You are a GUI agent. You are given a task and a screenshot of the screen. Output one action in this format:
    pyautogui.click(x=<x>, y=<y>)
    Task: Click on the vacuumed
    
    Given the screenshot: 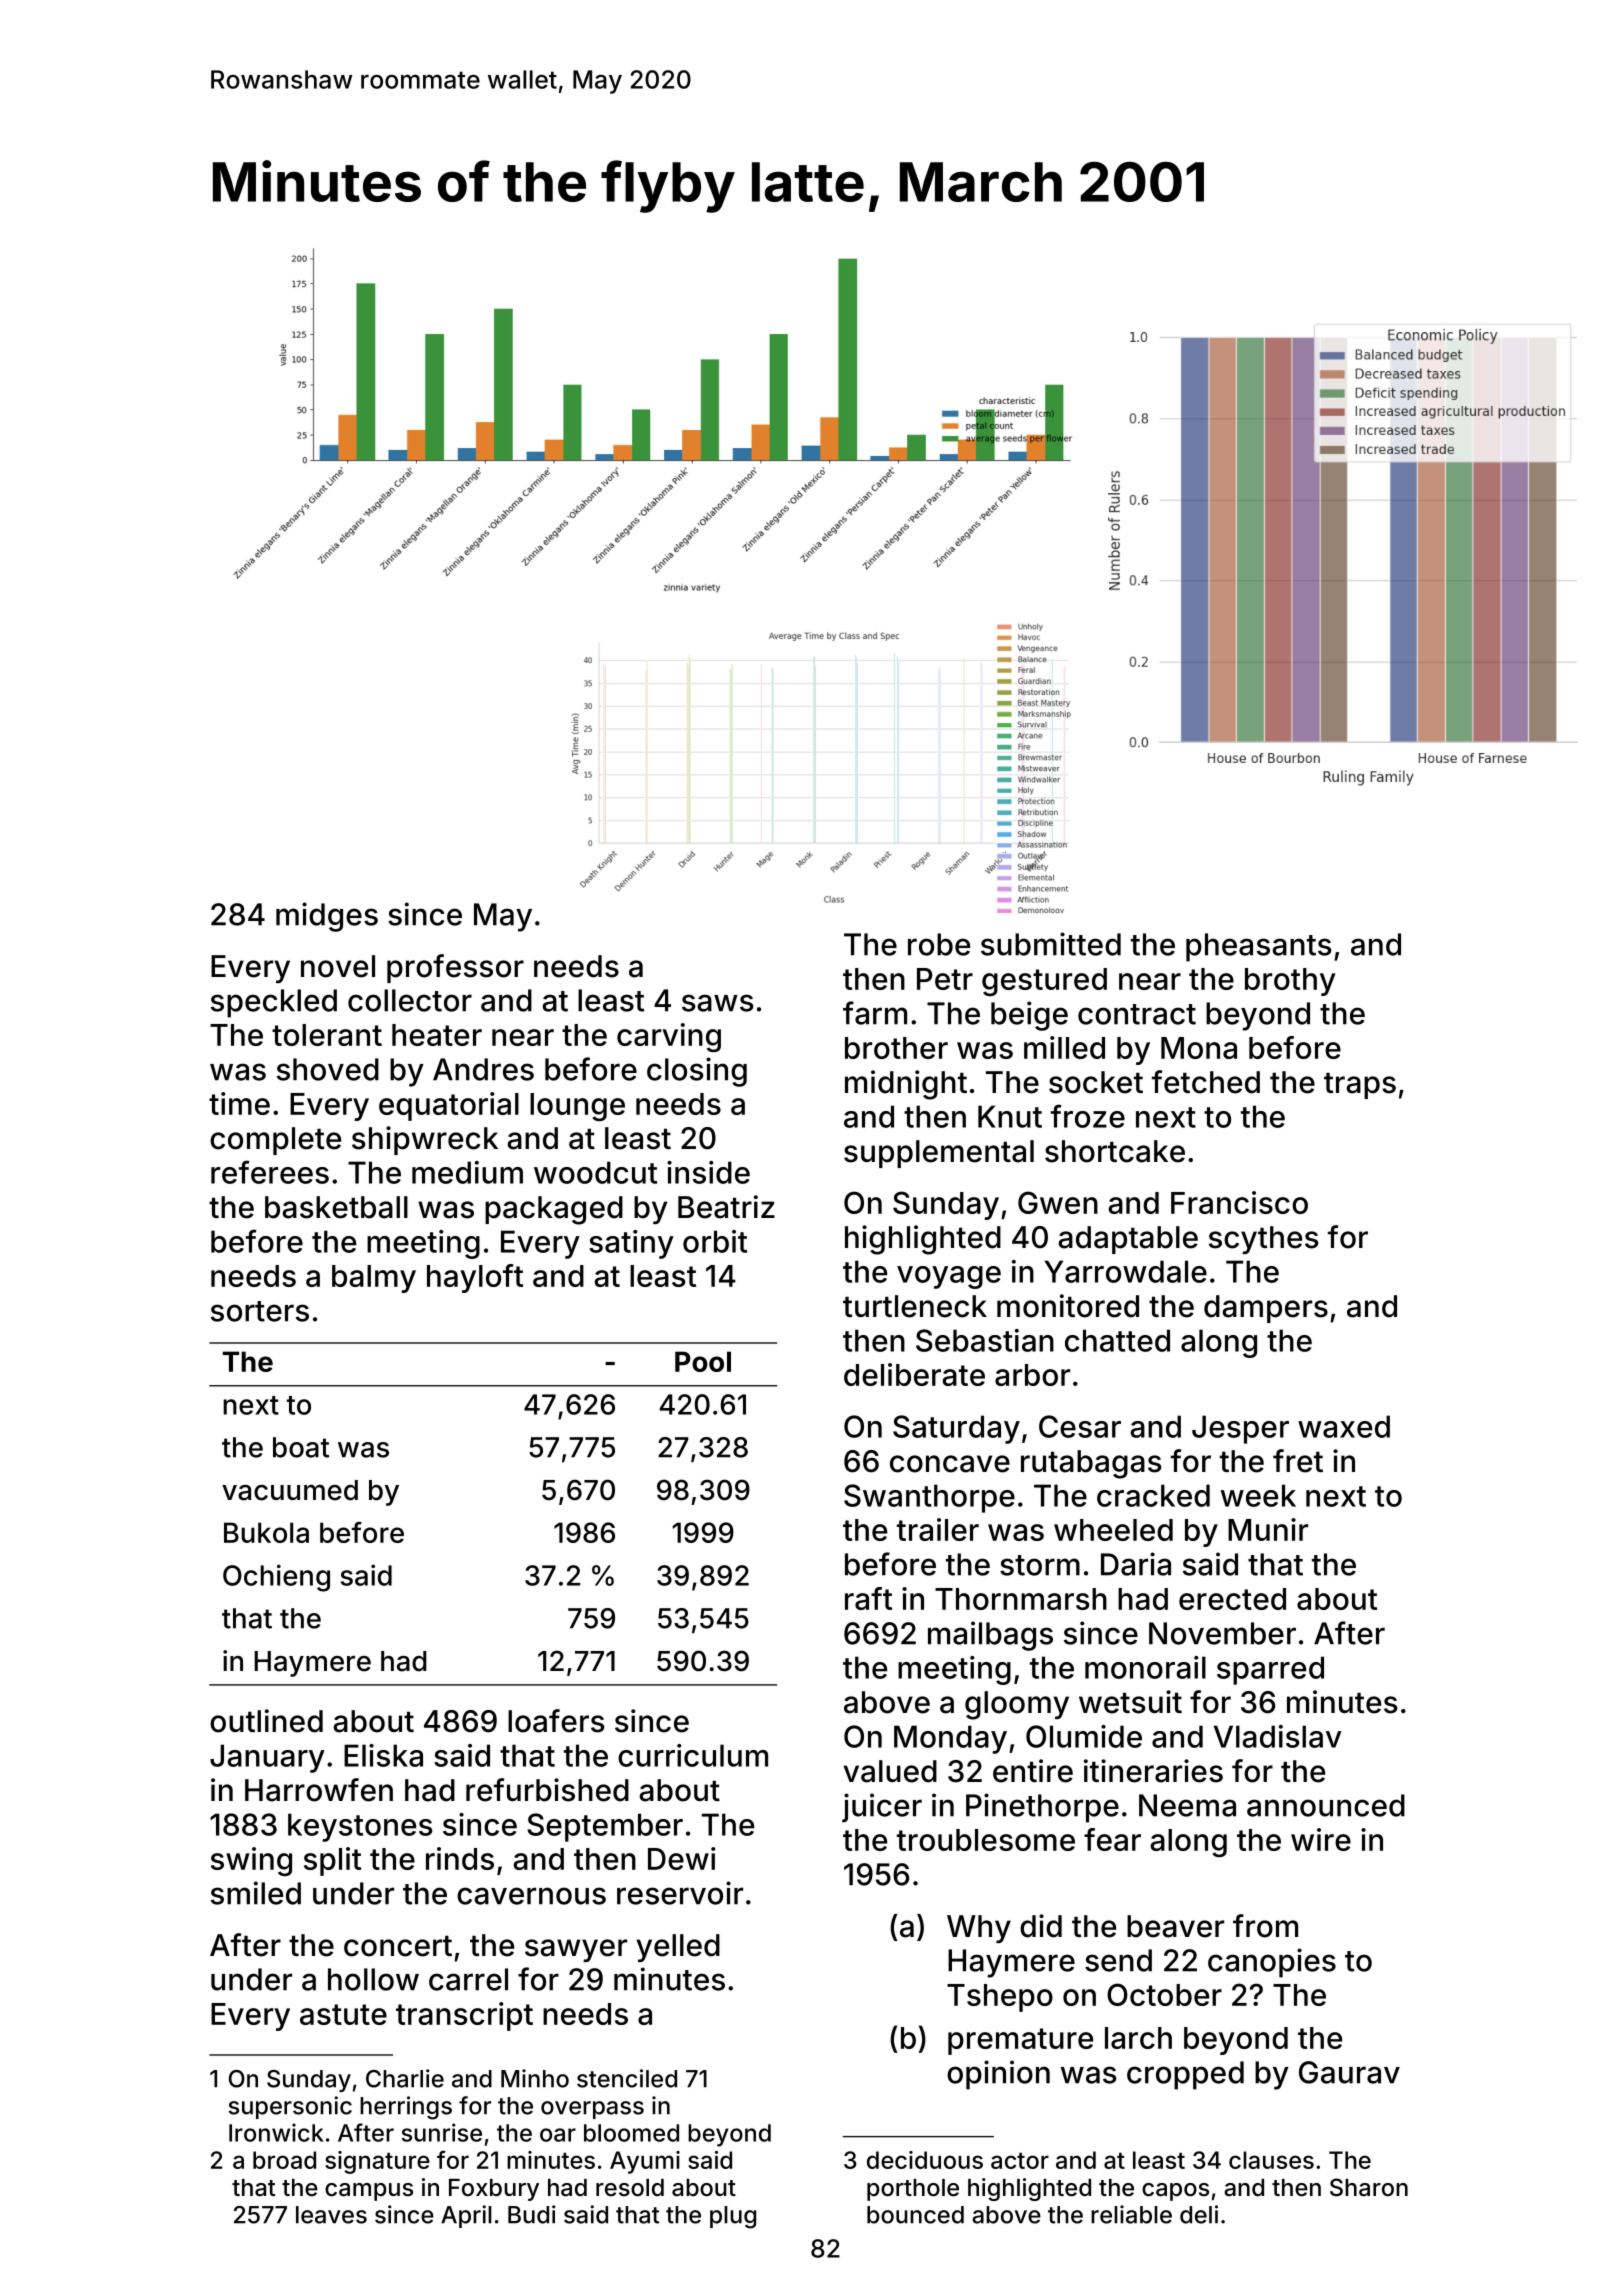 What is the action you would take?
    pyautogui.click(x=290, y=1490)
